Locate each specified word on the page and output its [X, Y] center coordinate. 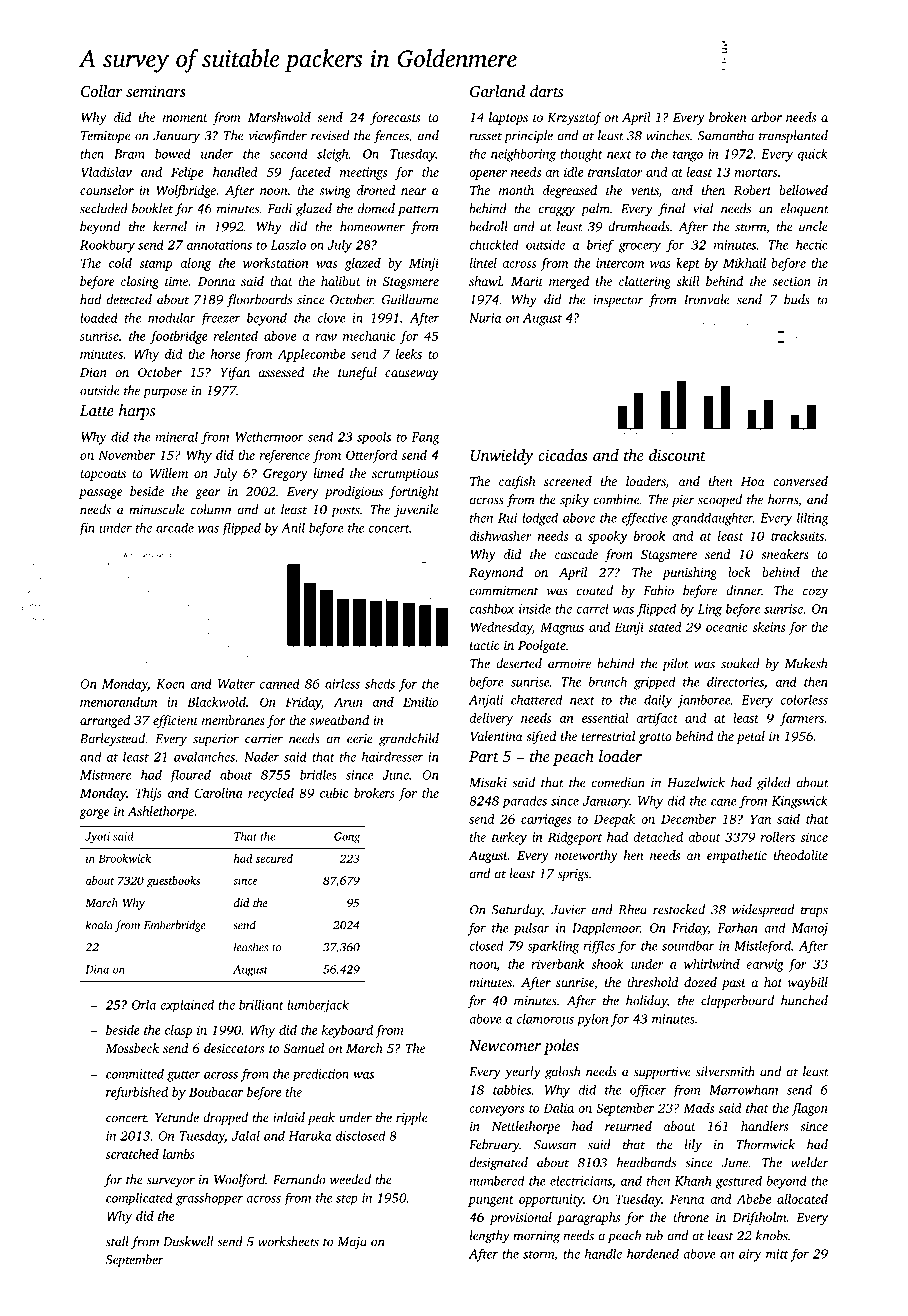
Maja [352, 1243]
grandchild [409, 740]
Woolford [239, 1180]
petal [750, 737]
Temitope [105, 137]
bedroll [488, 226]
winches [668, 135]
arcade [175, 528]
